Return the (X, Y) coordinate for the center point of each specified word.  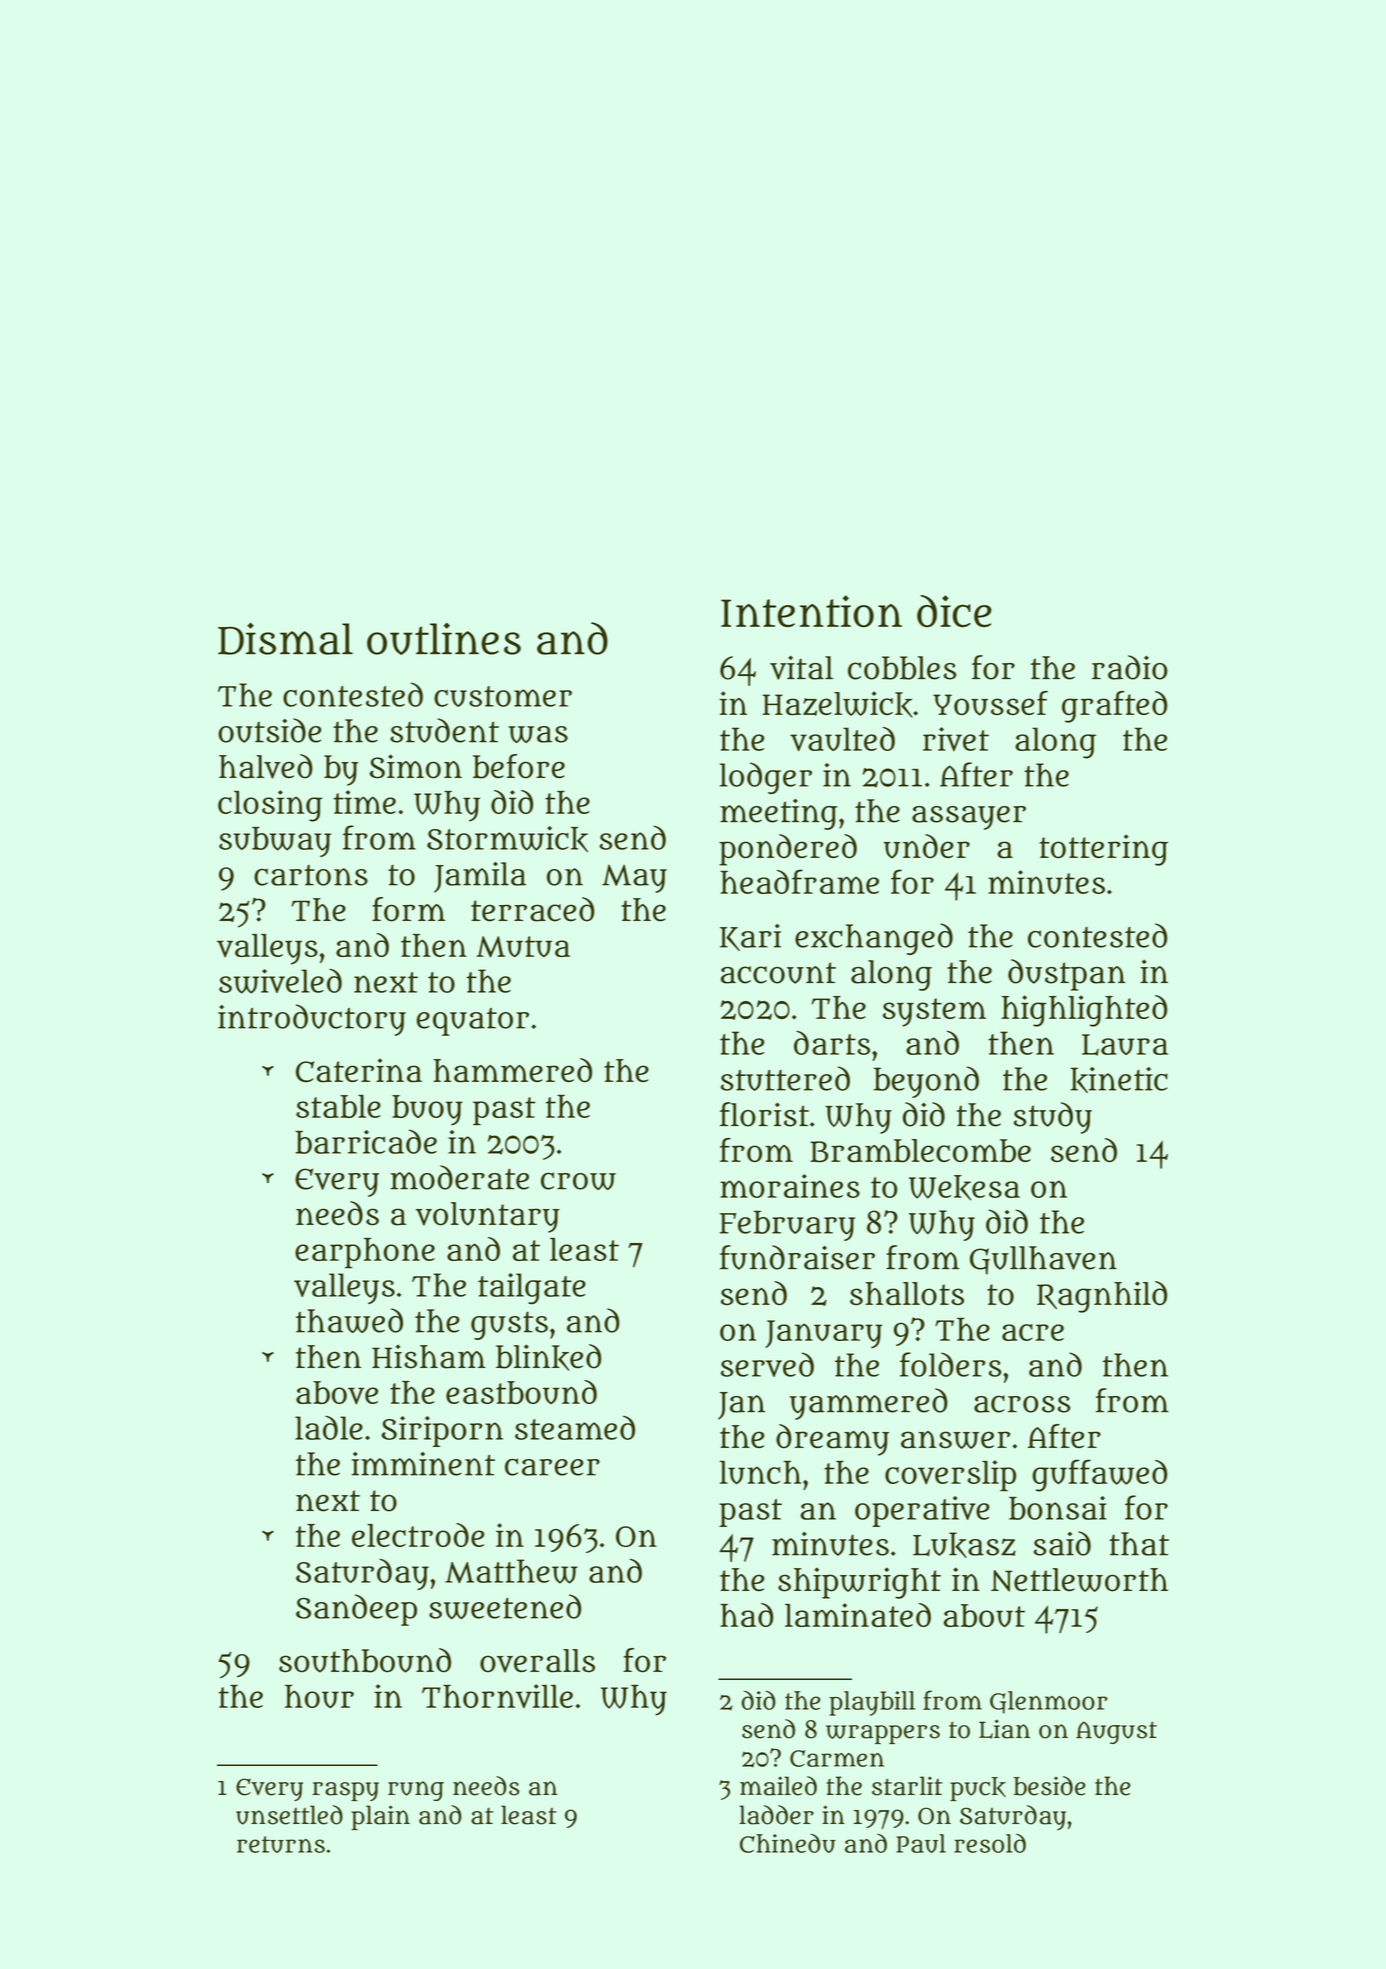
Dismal (285, 638)
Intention (811, 611)
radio (1130, 667)
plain (380, 1817)
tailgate (532, 1289)
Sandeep (356, 1610)
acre (1033, 1332)
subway (275, 842)
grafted (1114, 707)
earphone (365, 1253)
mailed (778, 1786)
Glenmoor (1049, 1702)
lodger (766, 778)
